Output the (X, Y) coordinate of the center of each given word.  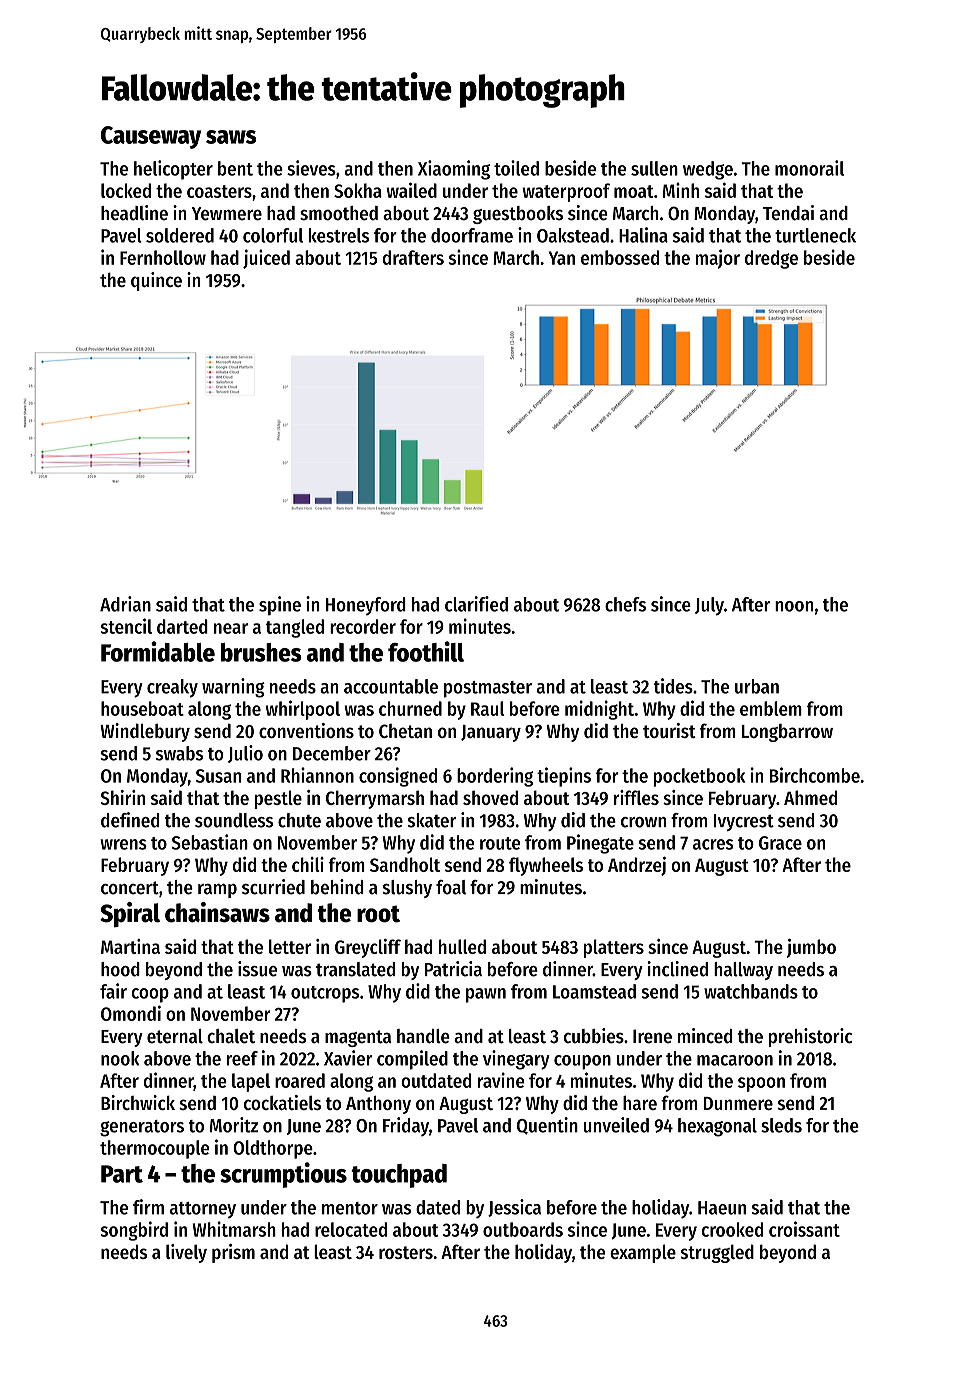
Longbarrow (787, 733)
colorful (273, 235)
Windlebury (145, 732)
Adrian (125, 604)
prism (233, 1253)
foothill (426, 651)
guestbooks (518, 215)
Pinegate (600, 844)
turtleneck (815, 235)
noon (794, 606)
